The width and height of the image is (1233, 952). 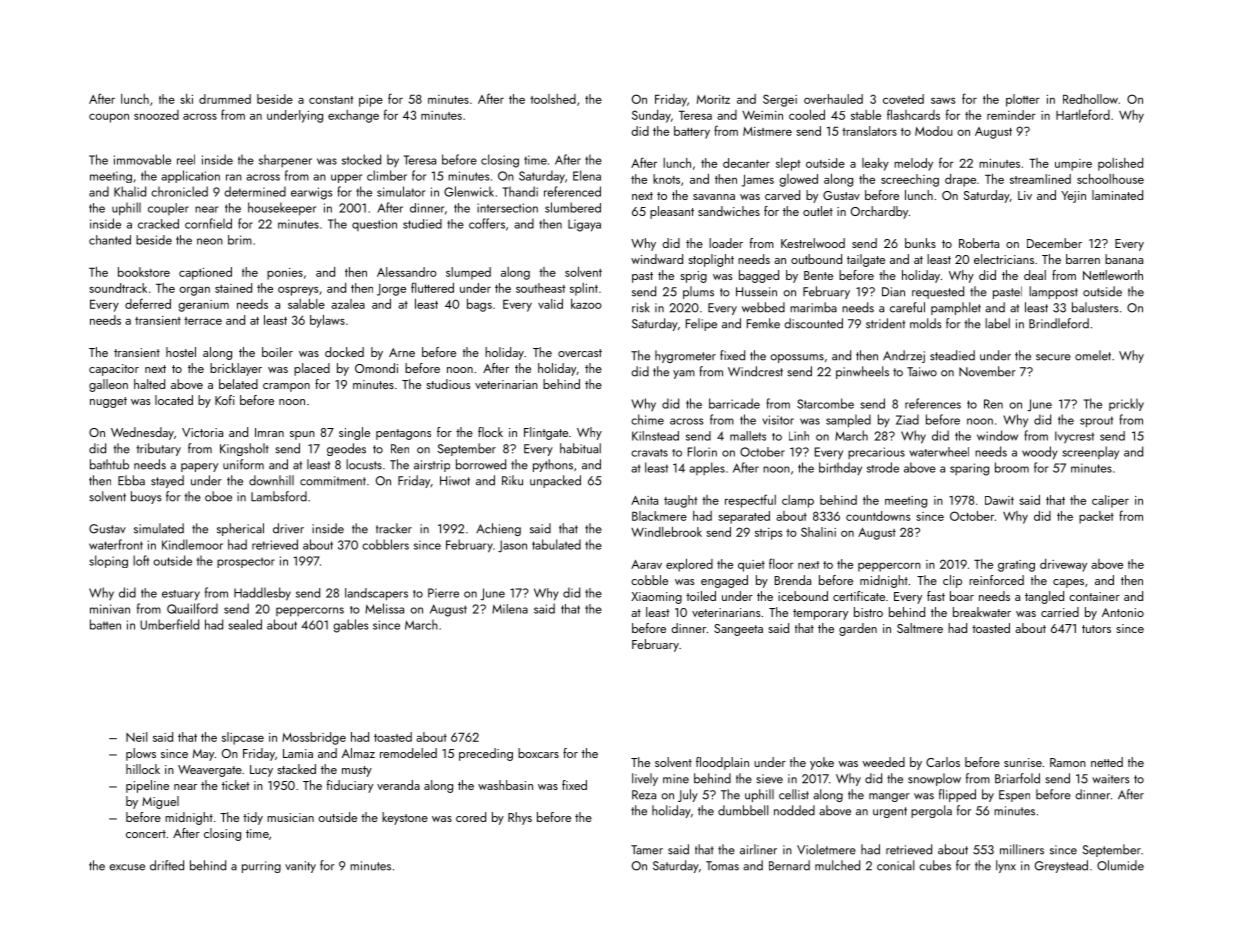 What do you see at coordinates (553, 99) in the image?
I see `toolshed` at bounding box center [553, 99].
